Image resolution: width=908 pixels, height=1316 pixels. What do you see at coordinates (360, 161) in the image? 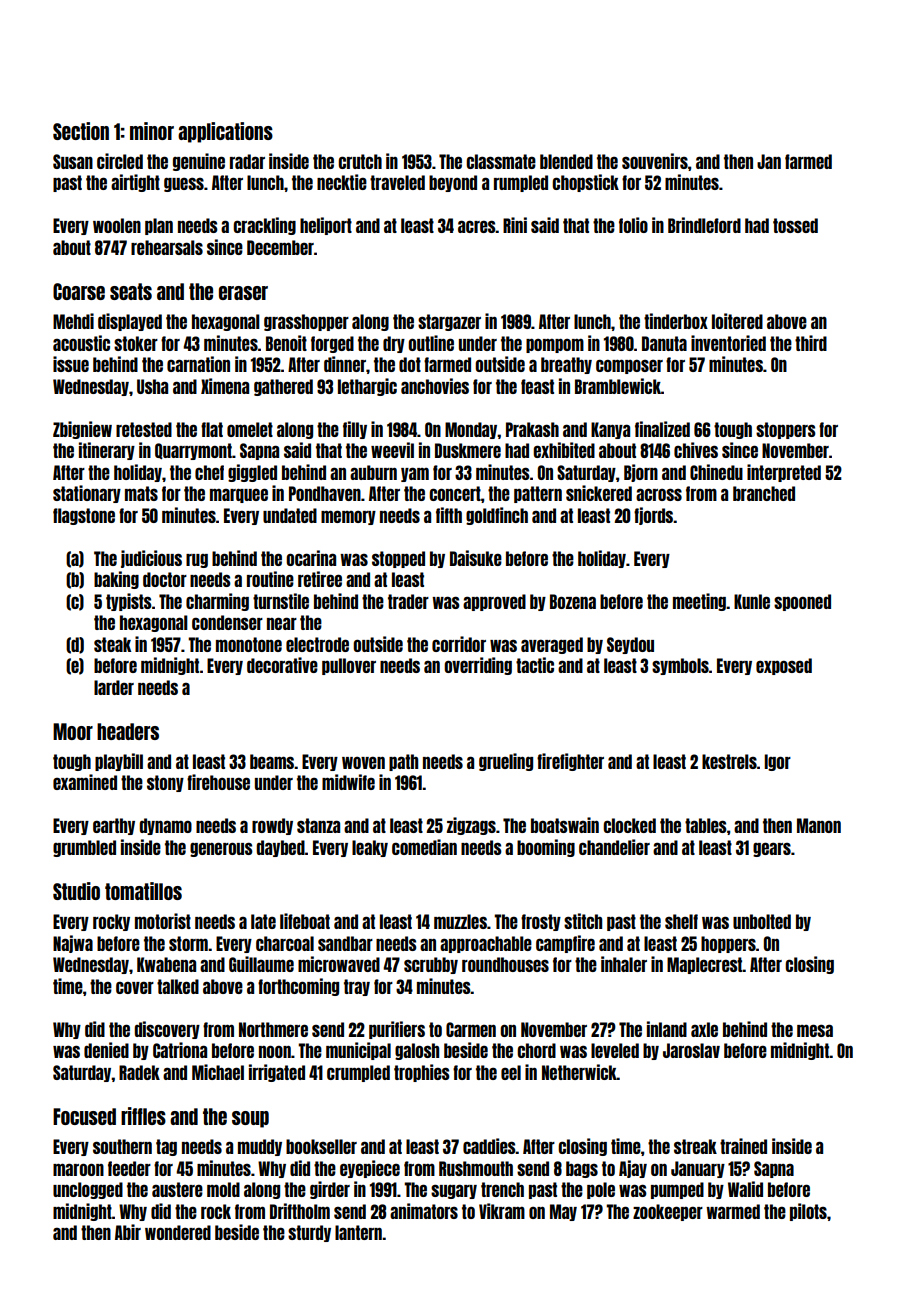
I see `crutch` at bounding box center [360, 161].
